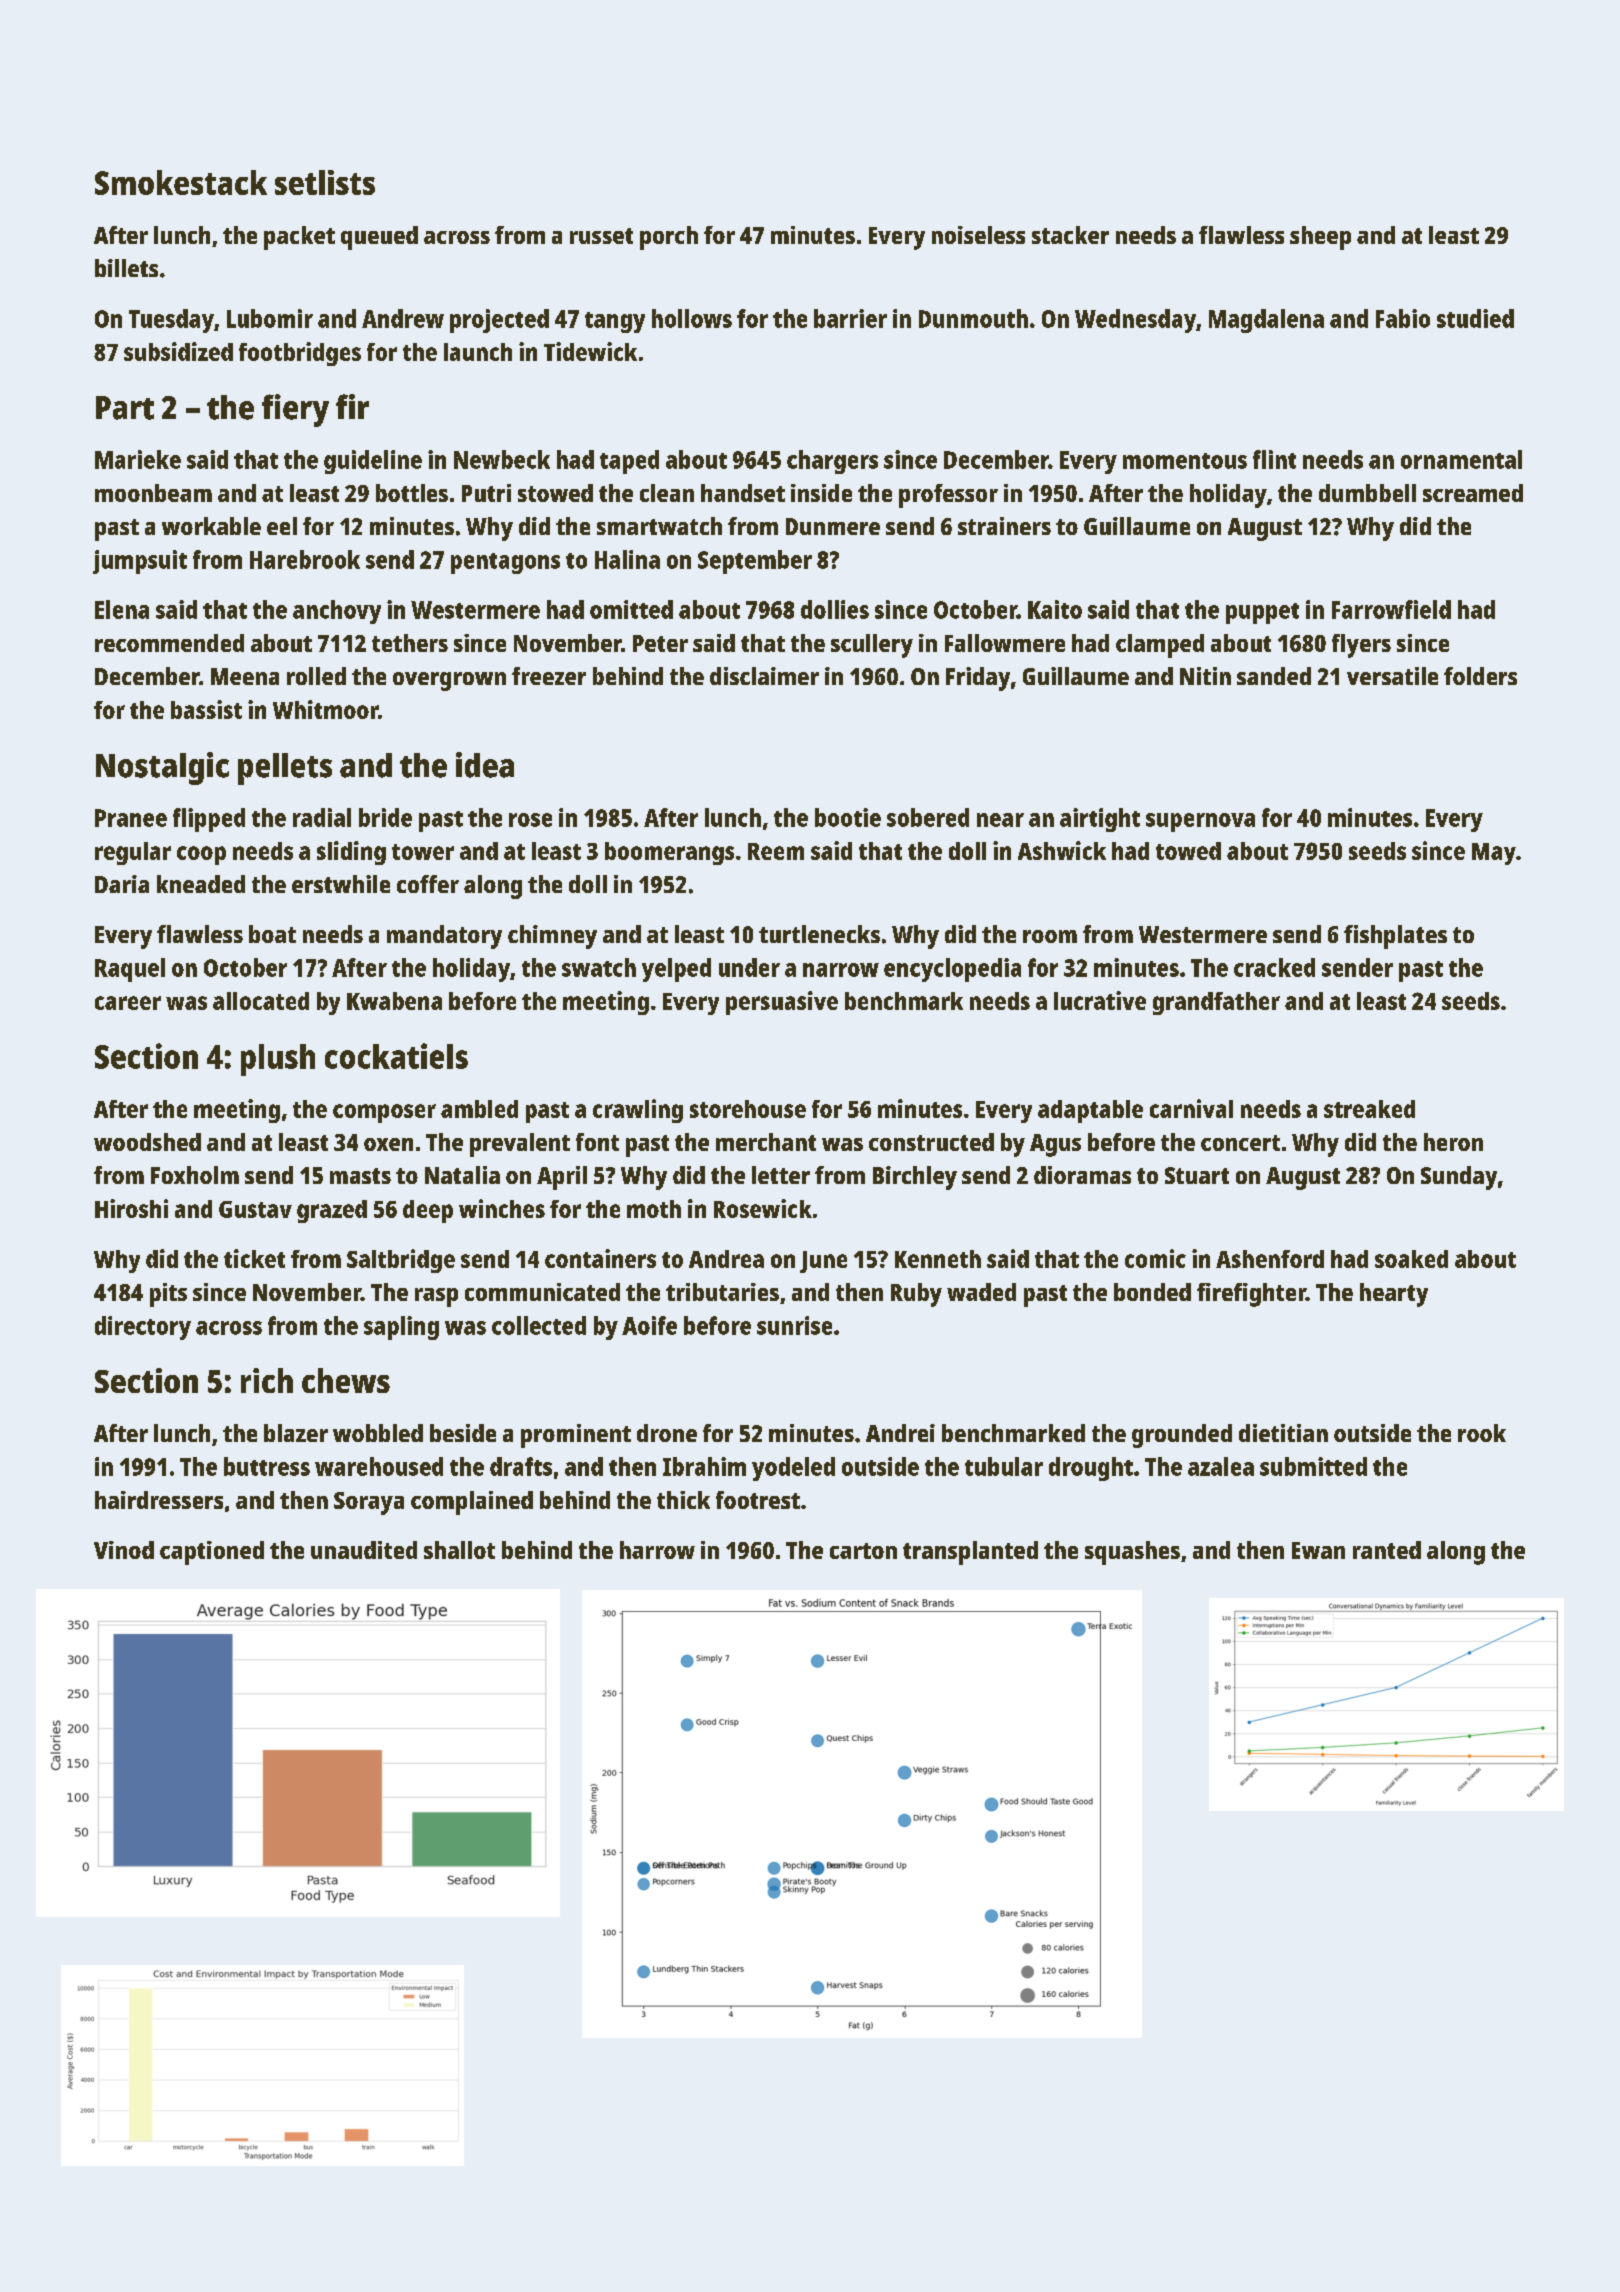  What do you see at coordinates (181, 182) in the screenshot?
I see `Smokestack` at bounding box center [181, 182].
